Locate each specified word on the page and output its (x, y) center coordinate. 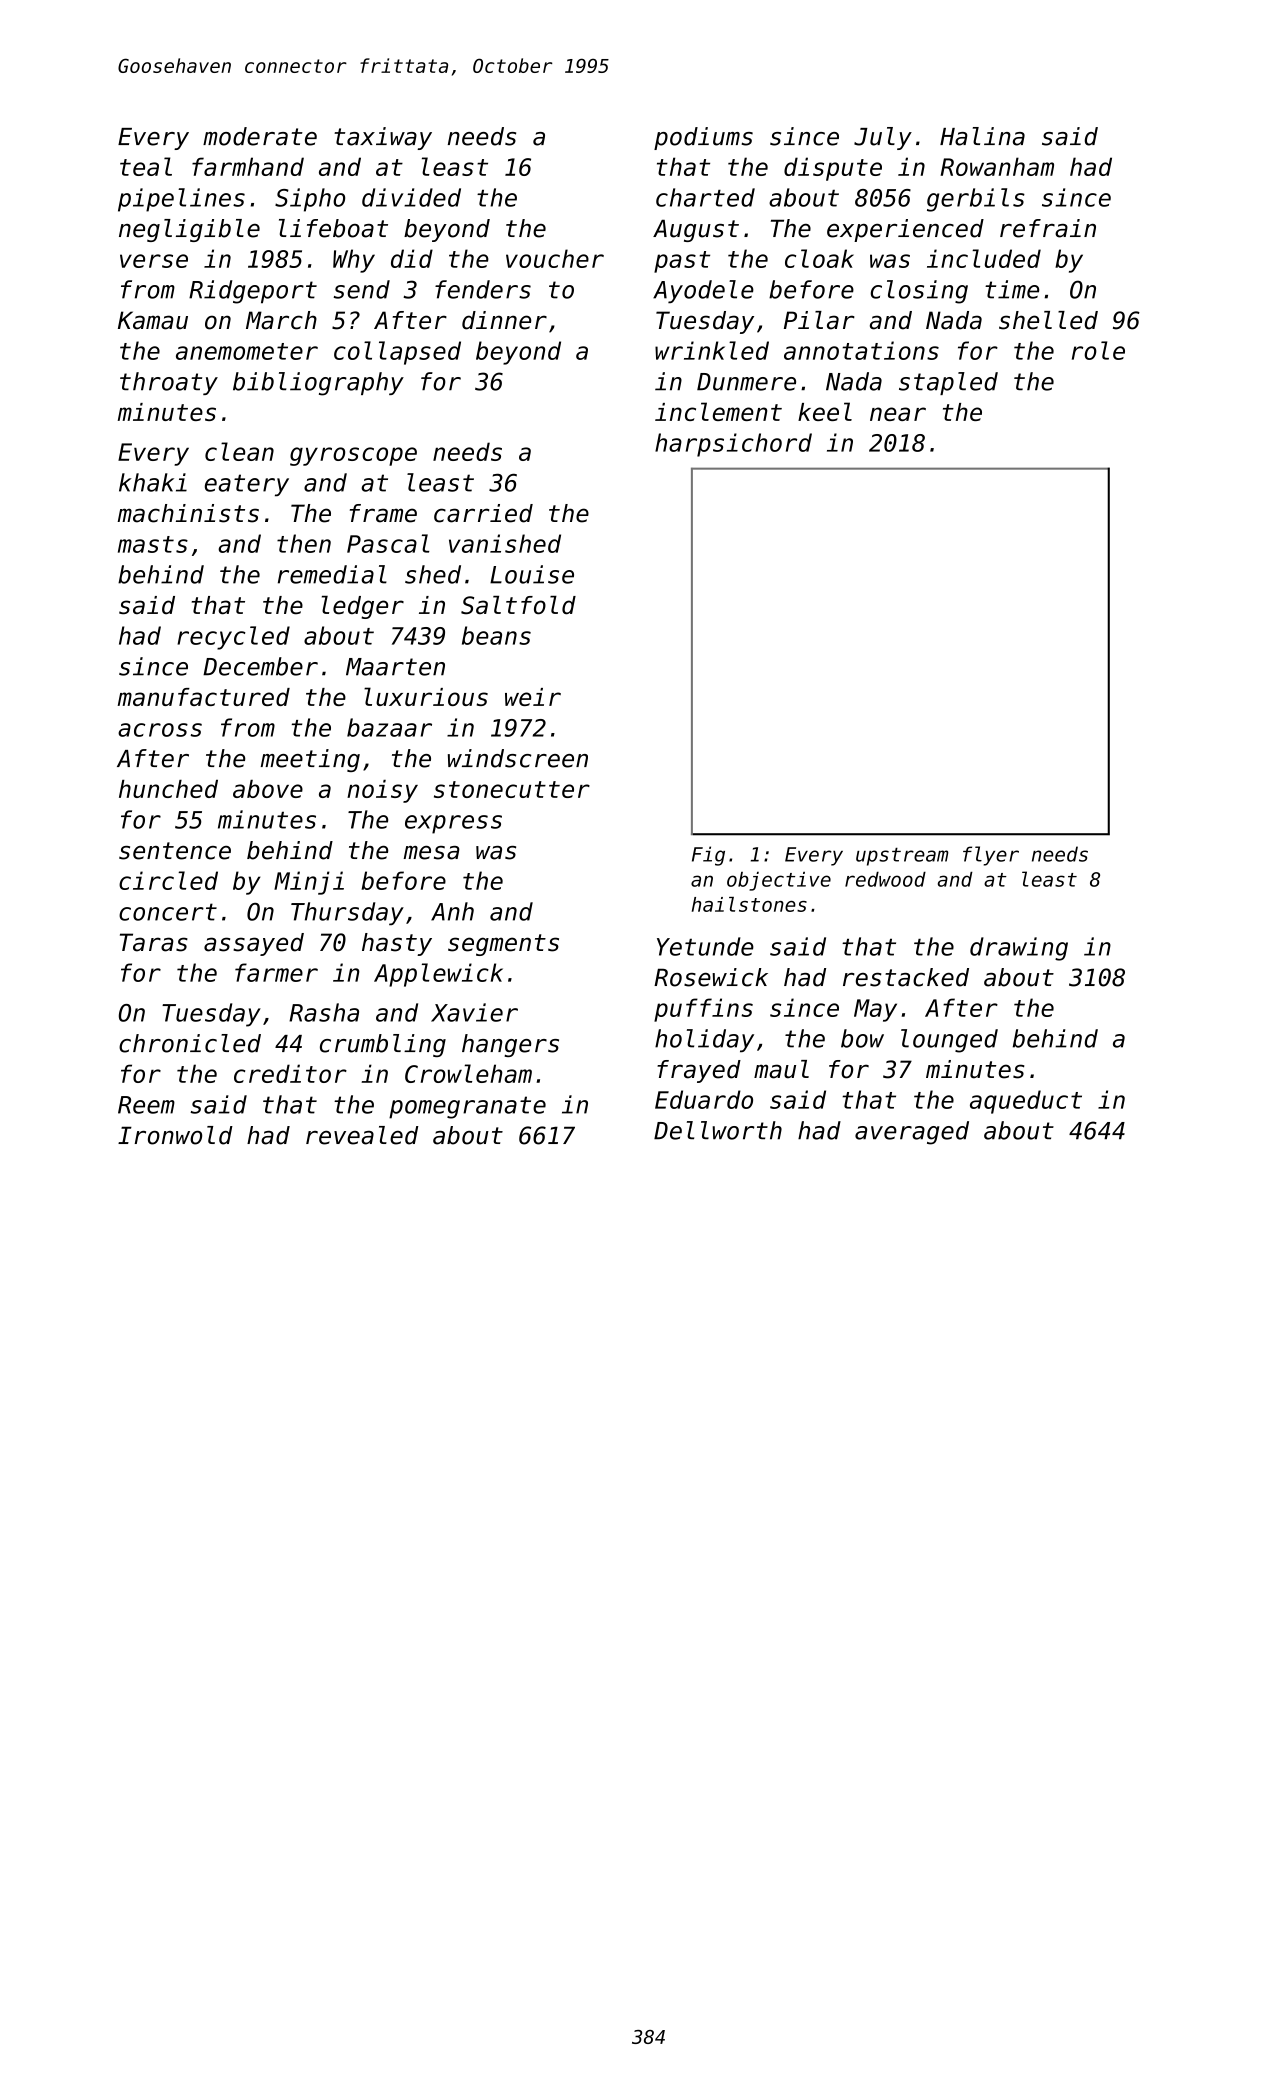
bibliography (318, 384)
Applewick (438, 975)
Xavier (474, 1012)
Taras (154, 942)
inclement (718, 411)
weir (533, 697)
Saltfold (518, 605)
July (883, 138)
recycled (233, 638)
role (1098, 350)
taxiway (383, 138)
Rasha (324, 1012)
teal (146, 166)
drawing (1019, 949)
